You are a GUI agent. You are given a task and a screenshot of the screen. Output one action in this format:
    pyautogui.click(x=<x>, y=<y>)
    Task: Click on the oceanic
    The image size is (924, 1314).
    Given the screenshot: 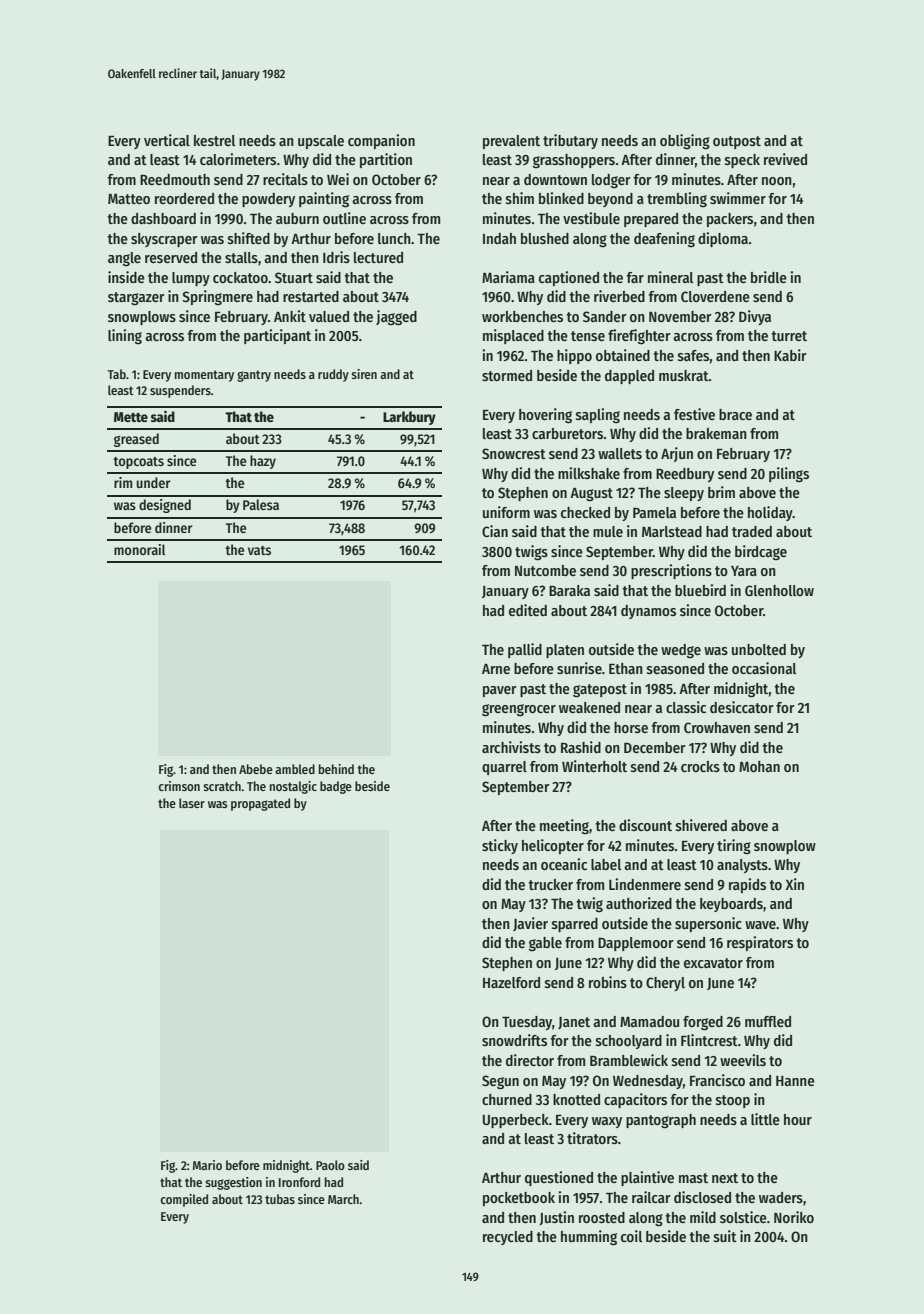 What is the action you would take?
    pyautogui.click(x=564, y=864)
